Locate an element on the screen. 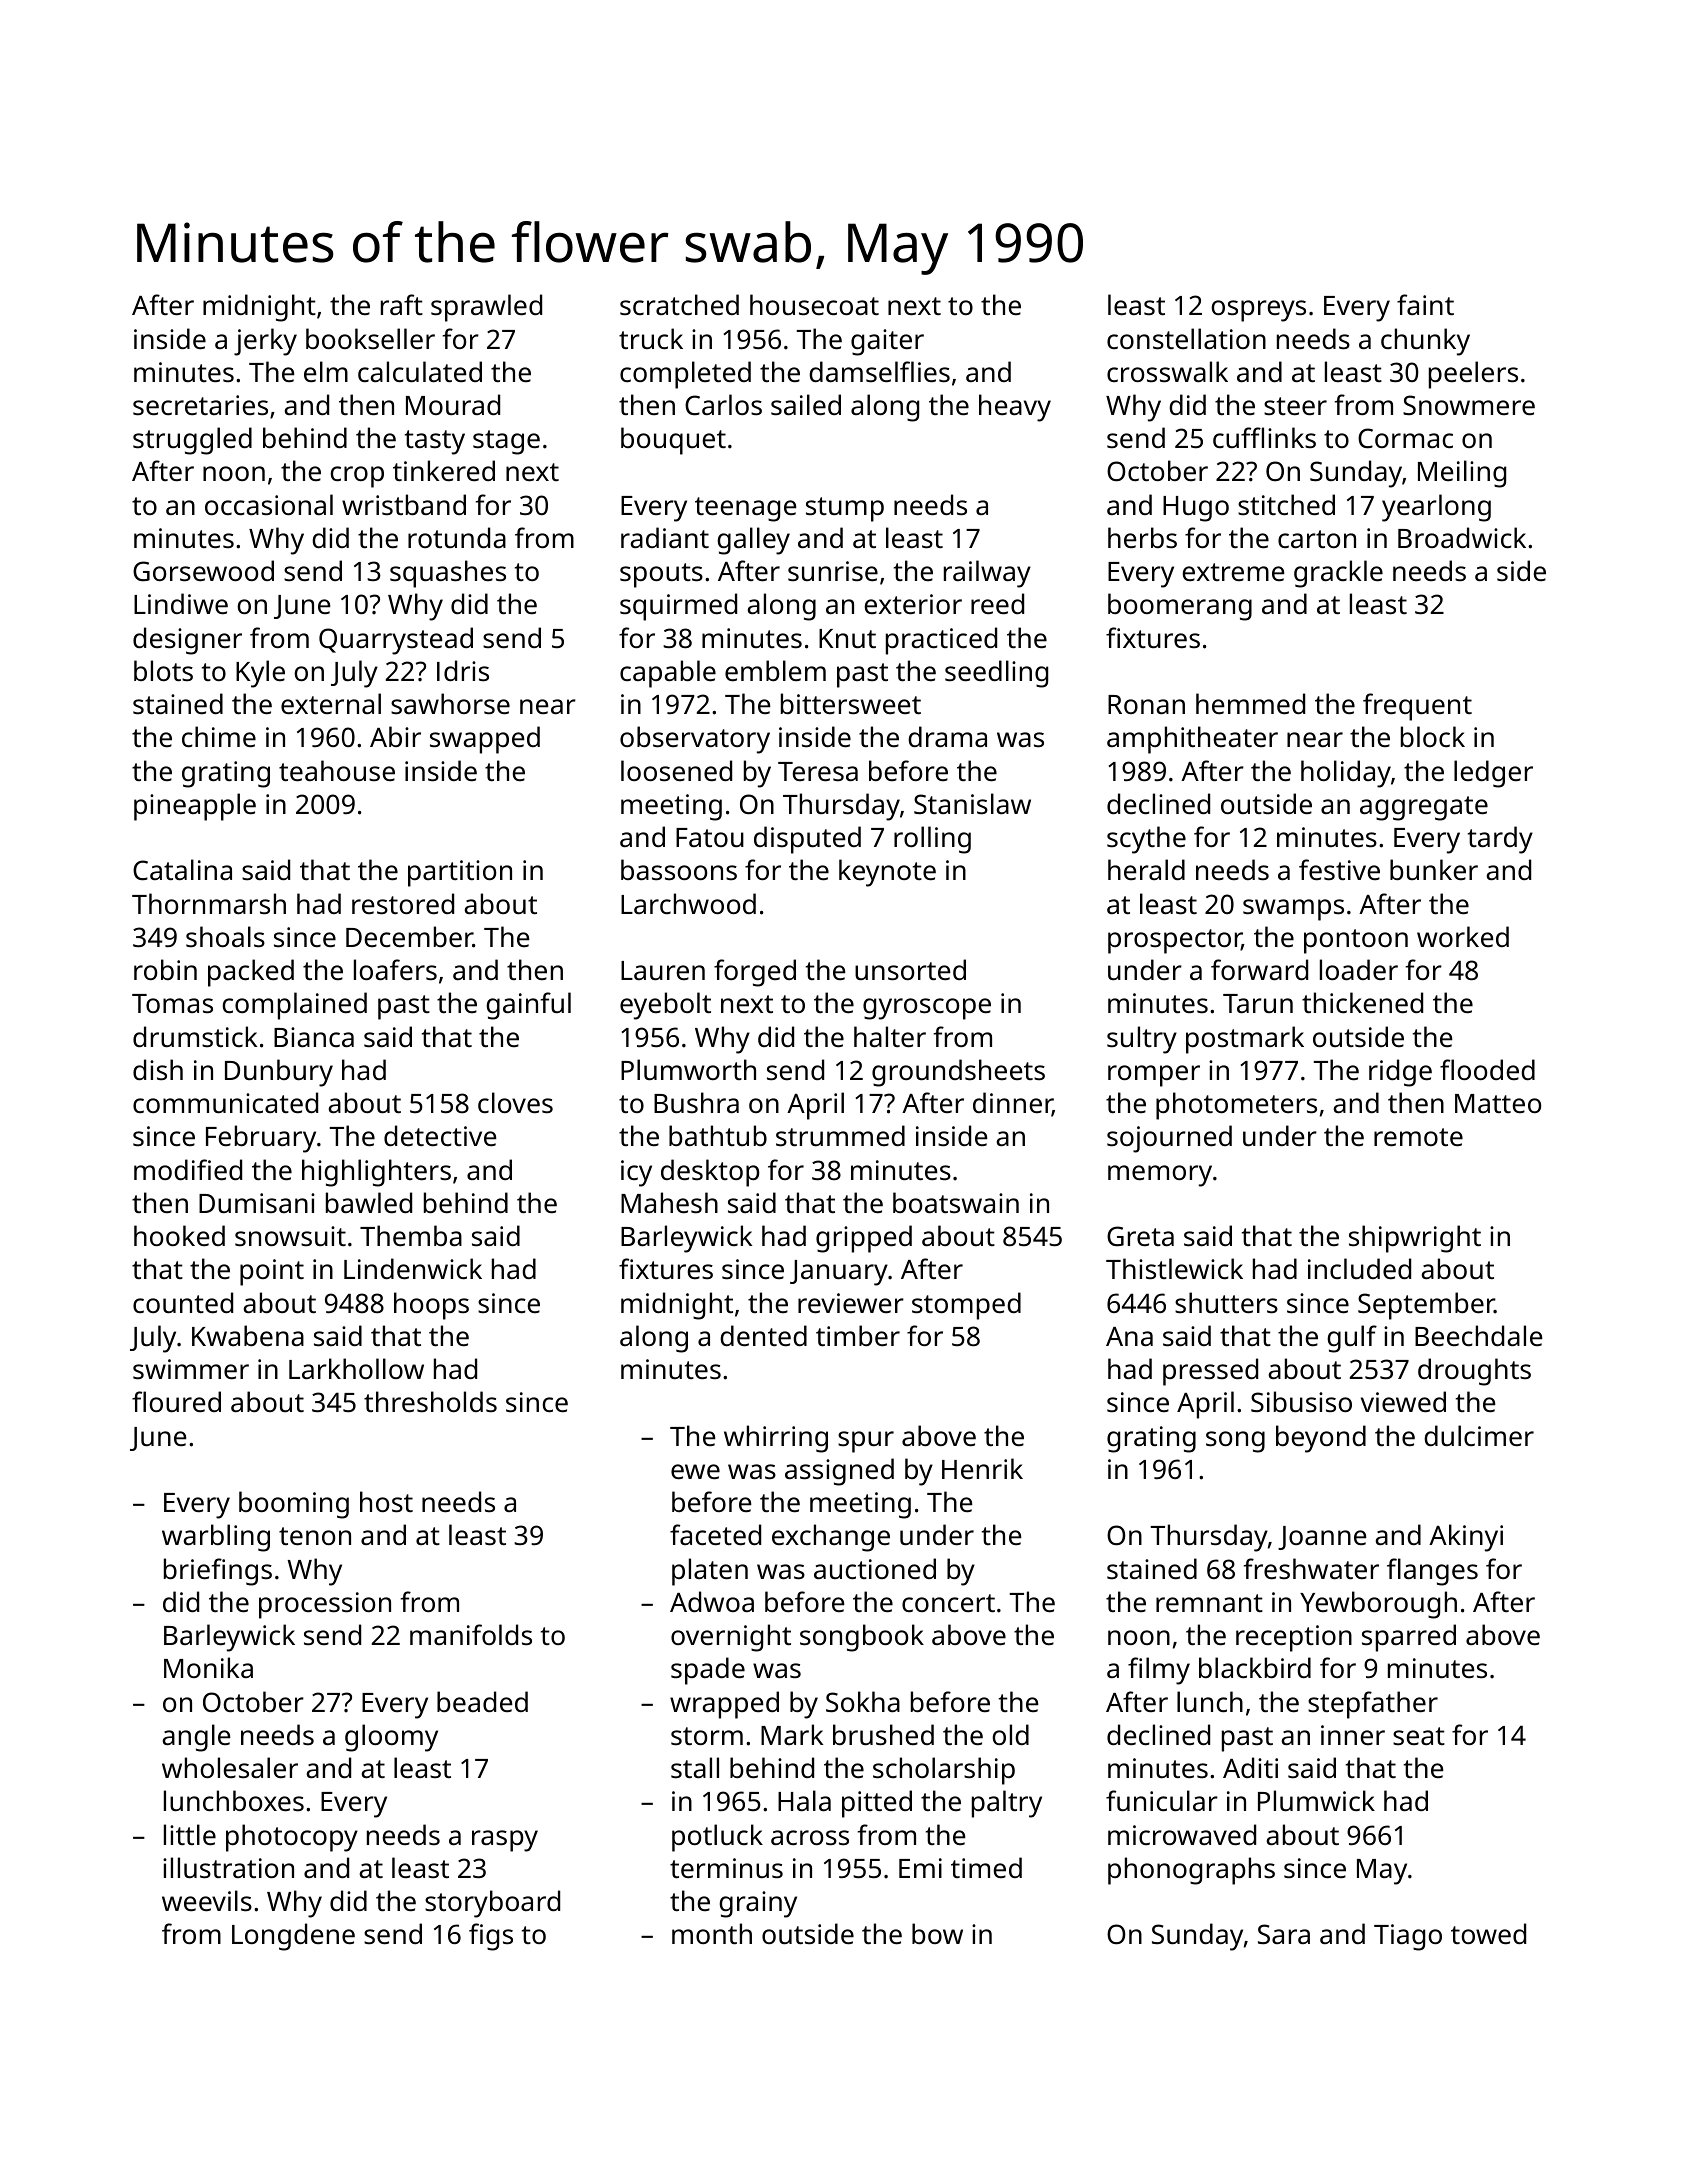 This screenshot has width=1683, height=2178. dented is located at coordinates (763, 1336).
